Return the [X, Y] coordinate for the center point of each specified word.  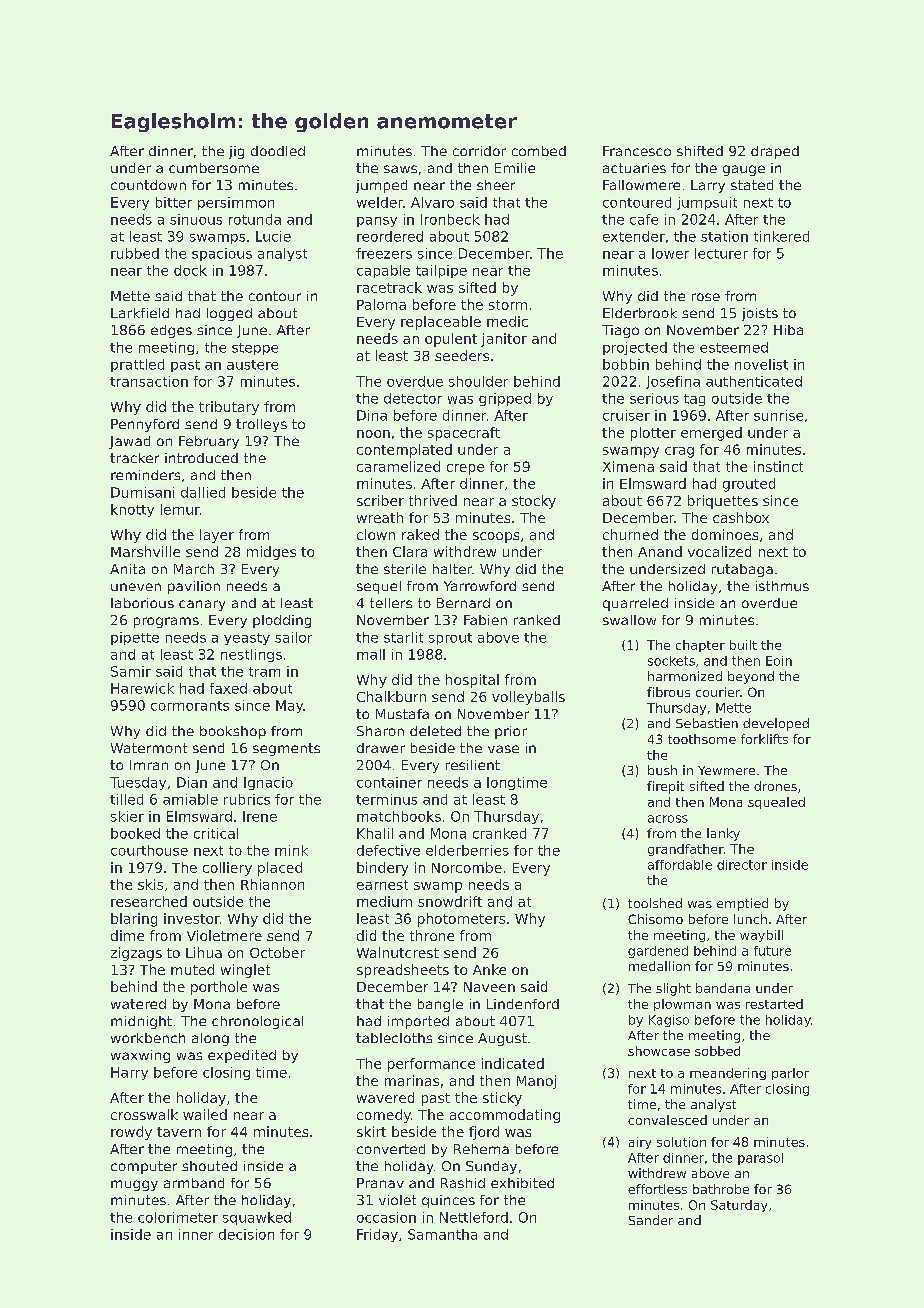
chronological [257, 1022]
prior [511, 732]
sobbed [717, 1051]
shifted [700, 151]
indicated [513, 1063]
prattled [137, 365]
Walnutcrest [398, 952]
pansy [377, 222]
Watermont [149, 748]
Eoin [779, 661]
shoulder [478, 381]
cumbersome [214, 168]
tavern [179, 1132]
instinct [778, 466]
